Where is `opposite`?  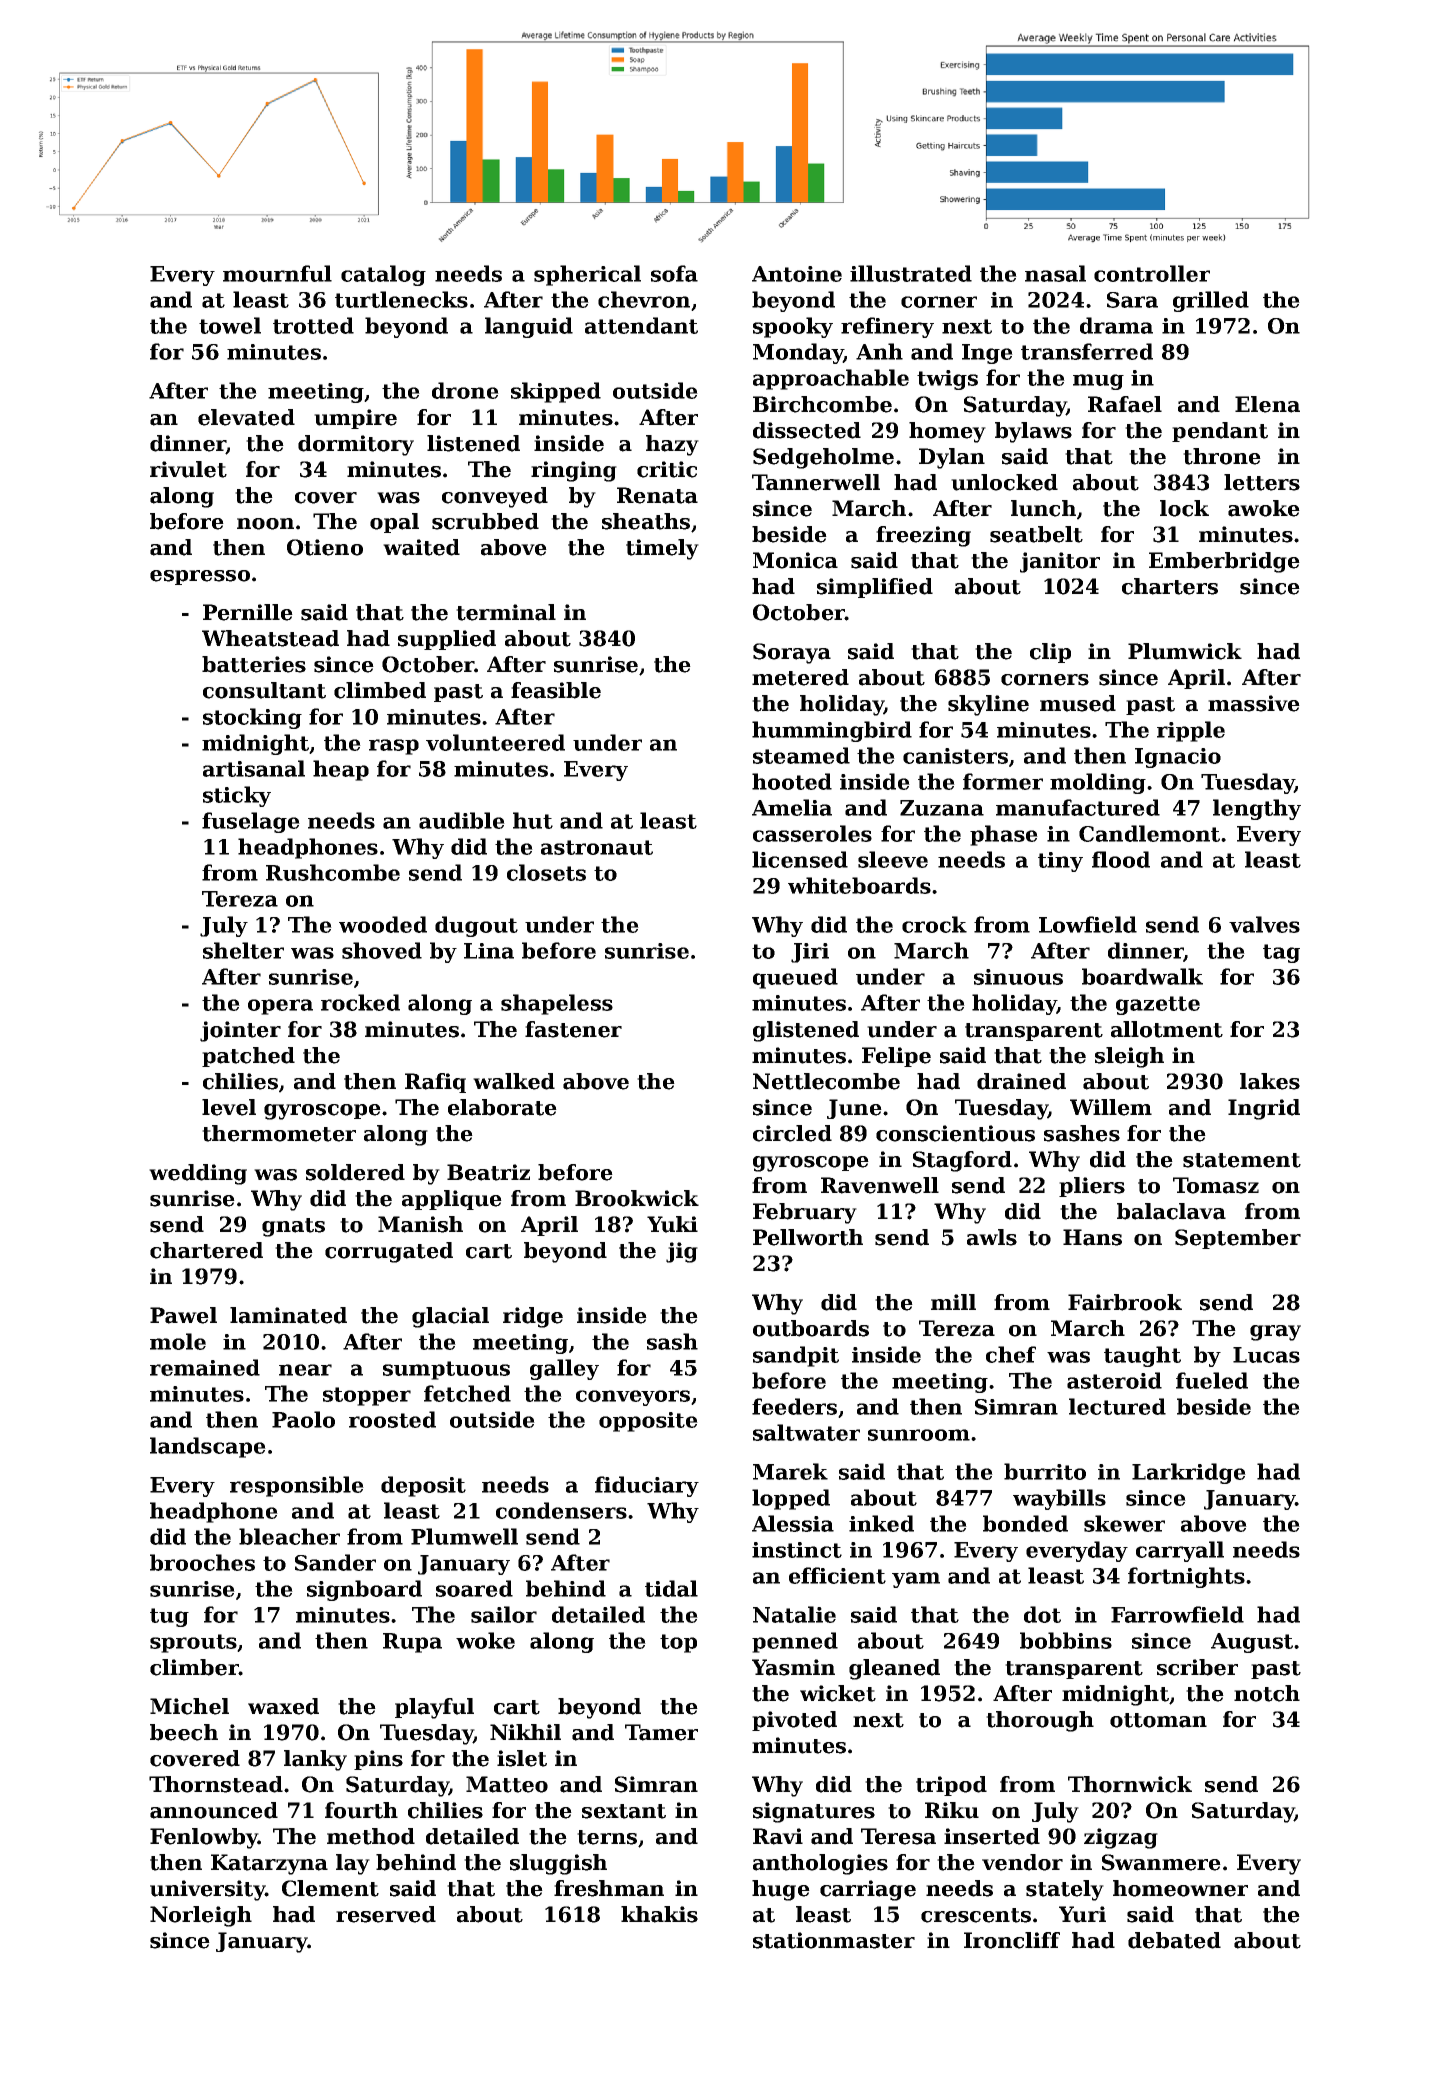 opposite is located at coordinates (648, 1422).
